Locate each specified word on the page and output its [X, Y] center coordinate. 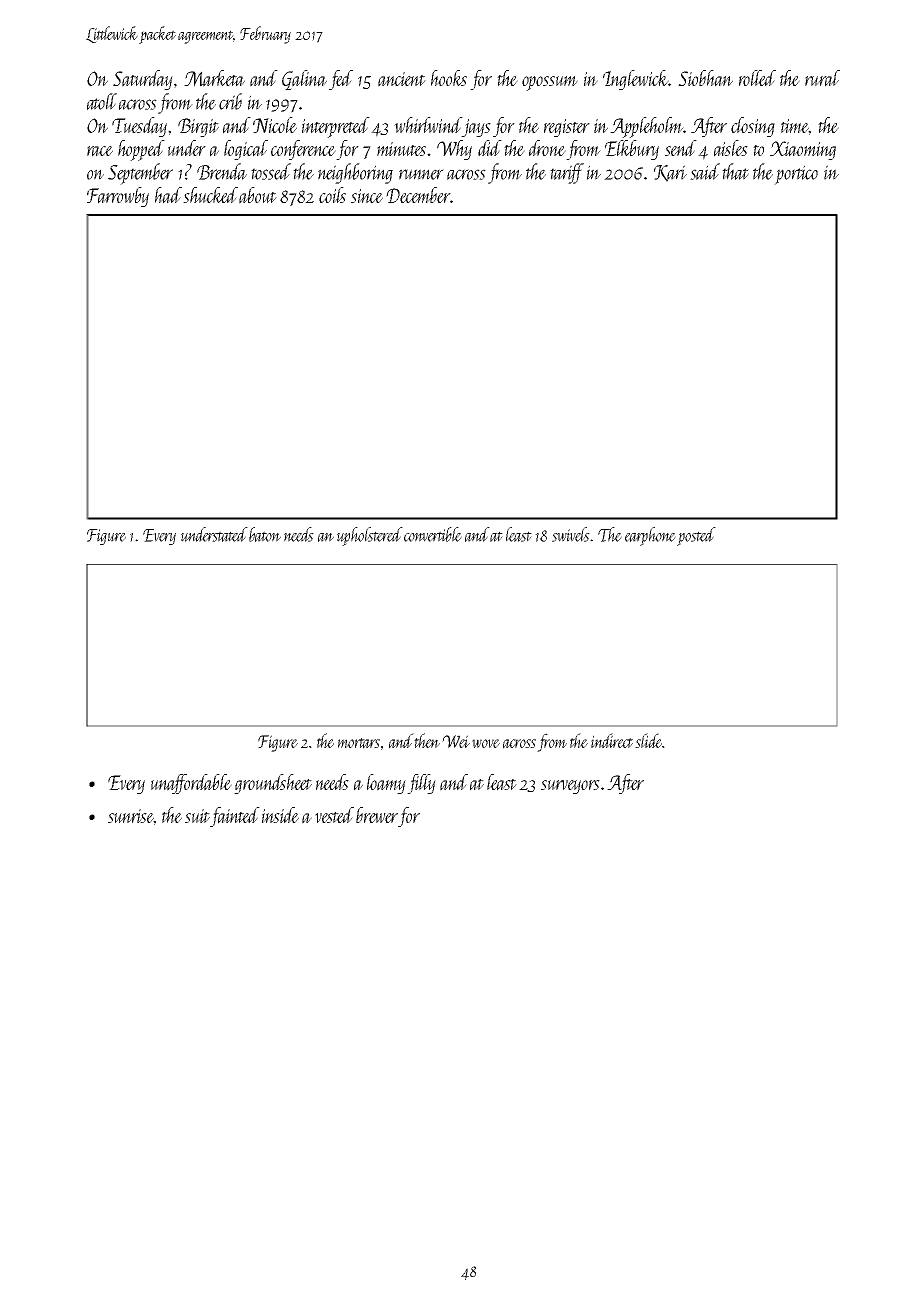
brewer [377, 815]
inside [280, 815]
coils [332, 195]
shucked [210, 195]
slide [648, 740]
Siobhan [705, 78]
